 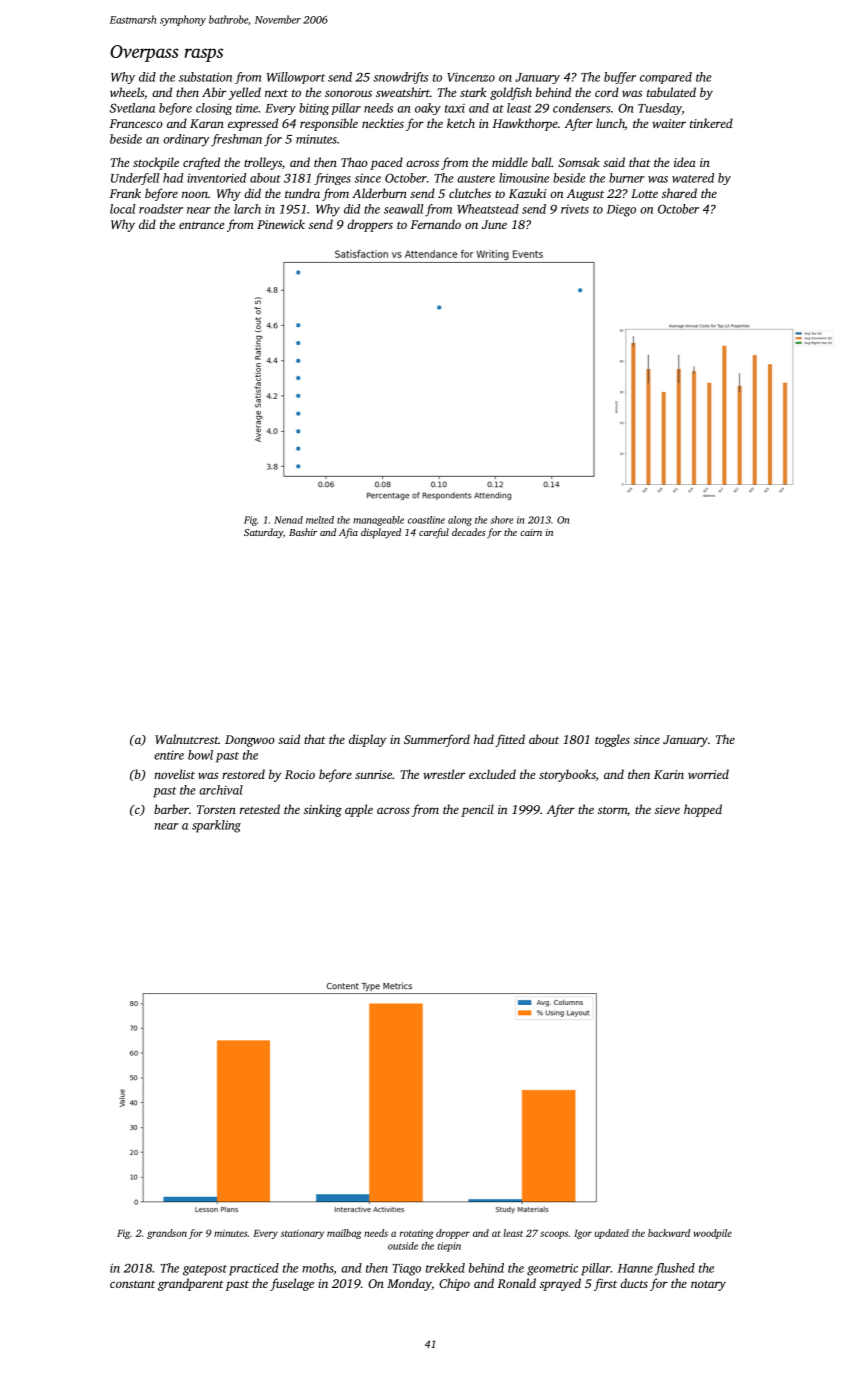 I want to click on Diego, so click(x=621, y=210).
